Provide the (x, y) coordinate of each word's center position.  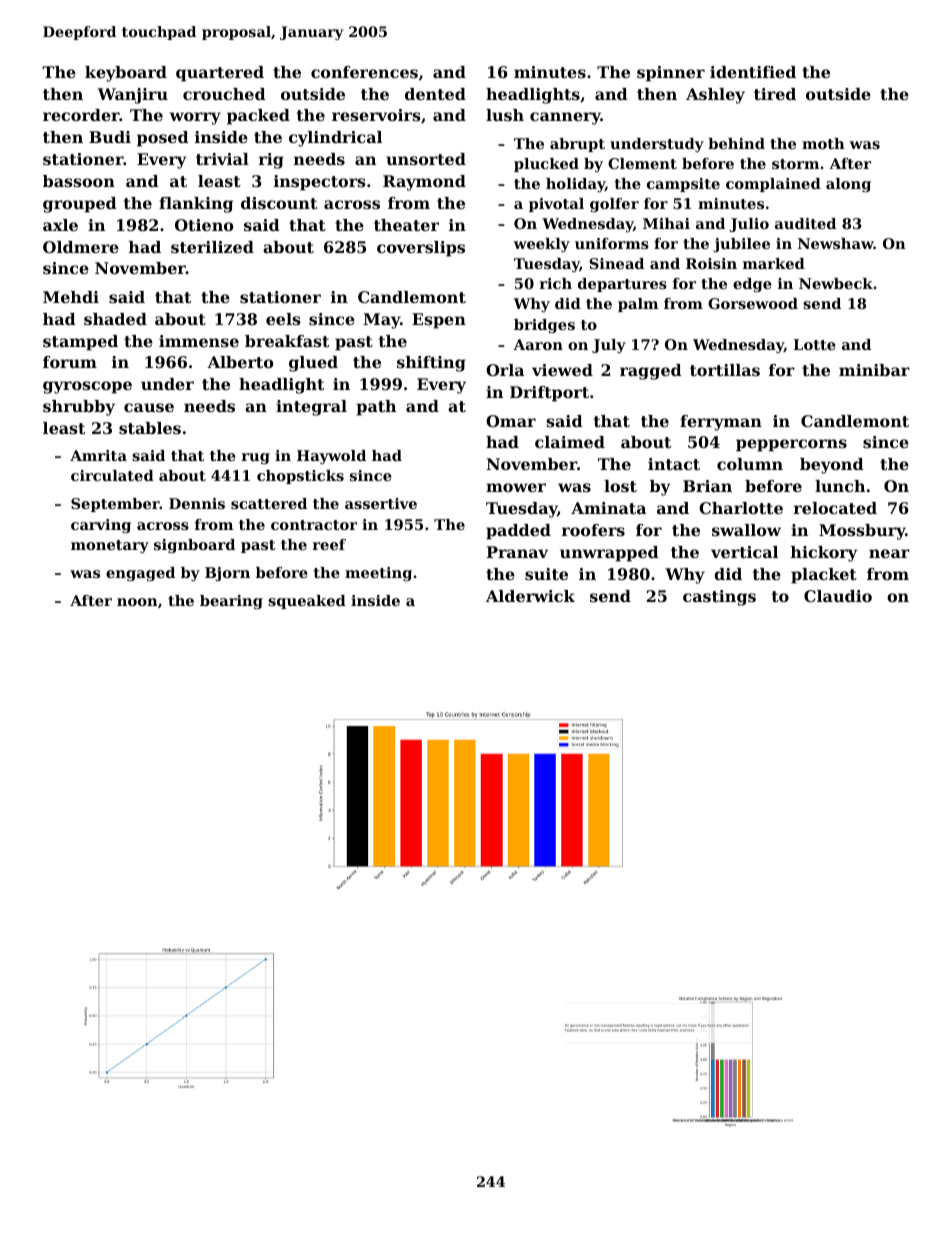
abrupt (577, 145)
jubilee (741, 245)
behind (736, 143)
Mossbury (862, 532)
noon (137, 602)
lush (505, 115)
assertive (381, 503)
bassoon (79, 181)
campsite (683, 185)
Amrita (98, 455)
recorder (81, 115)
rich (556, 283)
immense (199, 341)
